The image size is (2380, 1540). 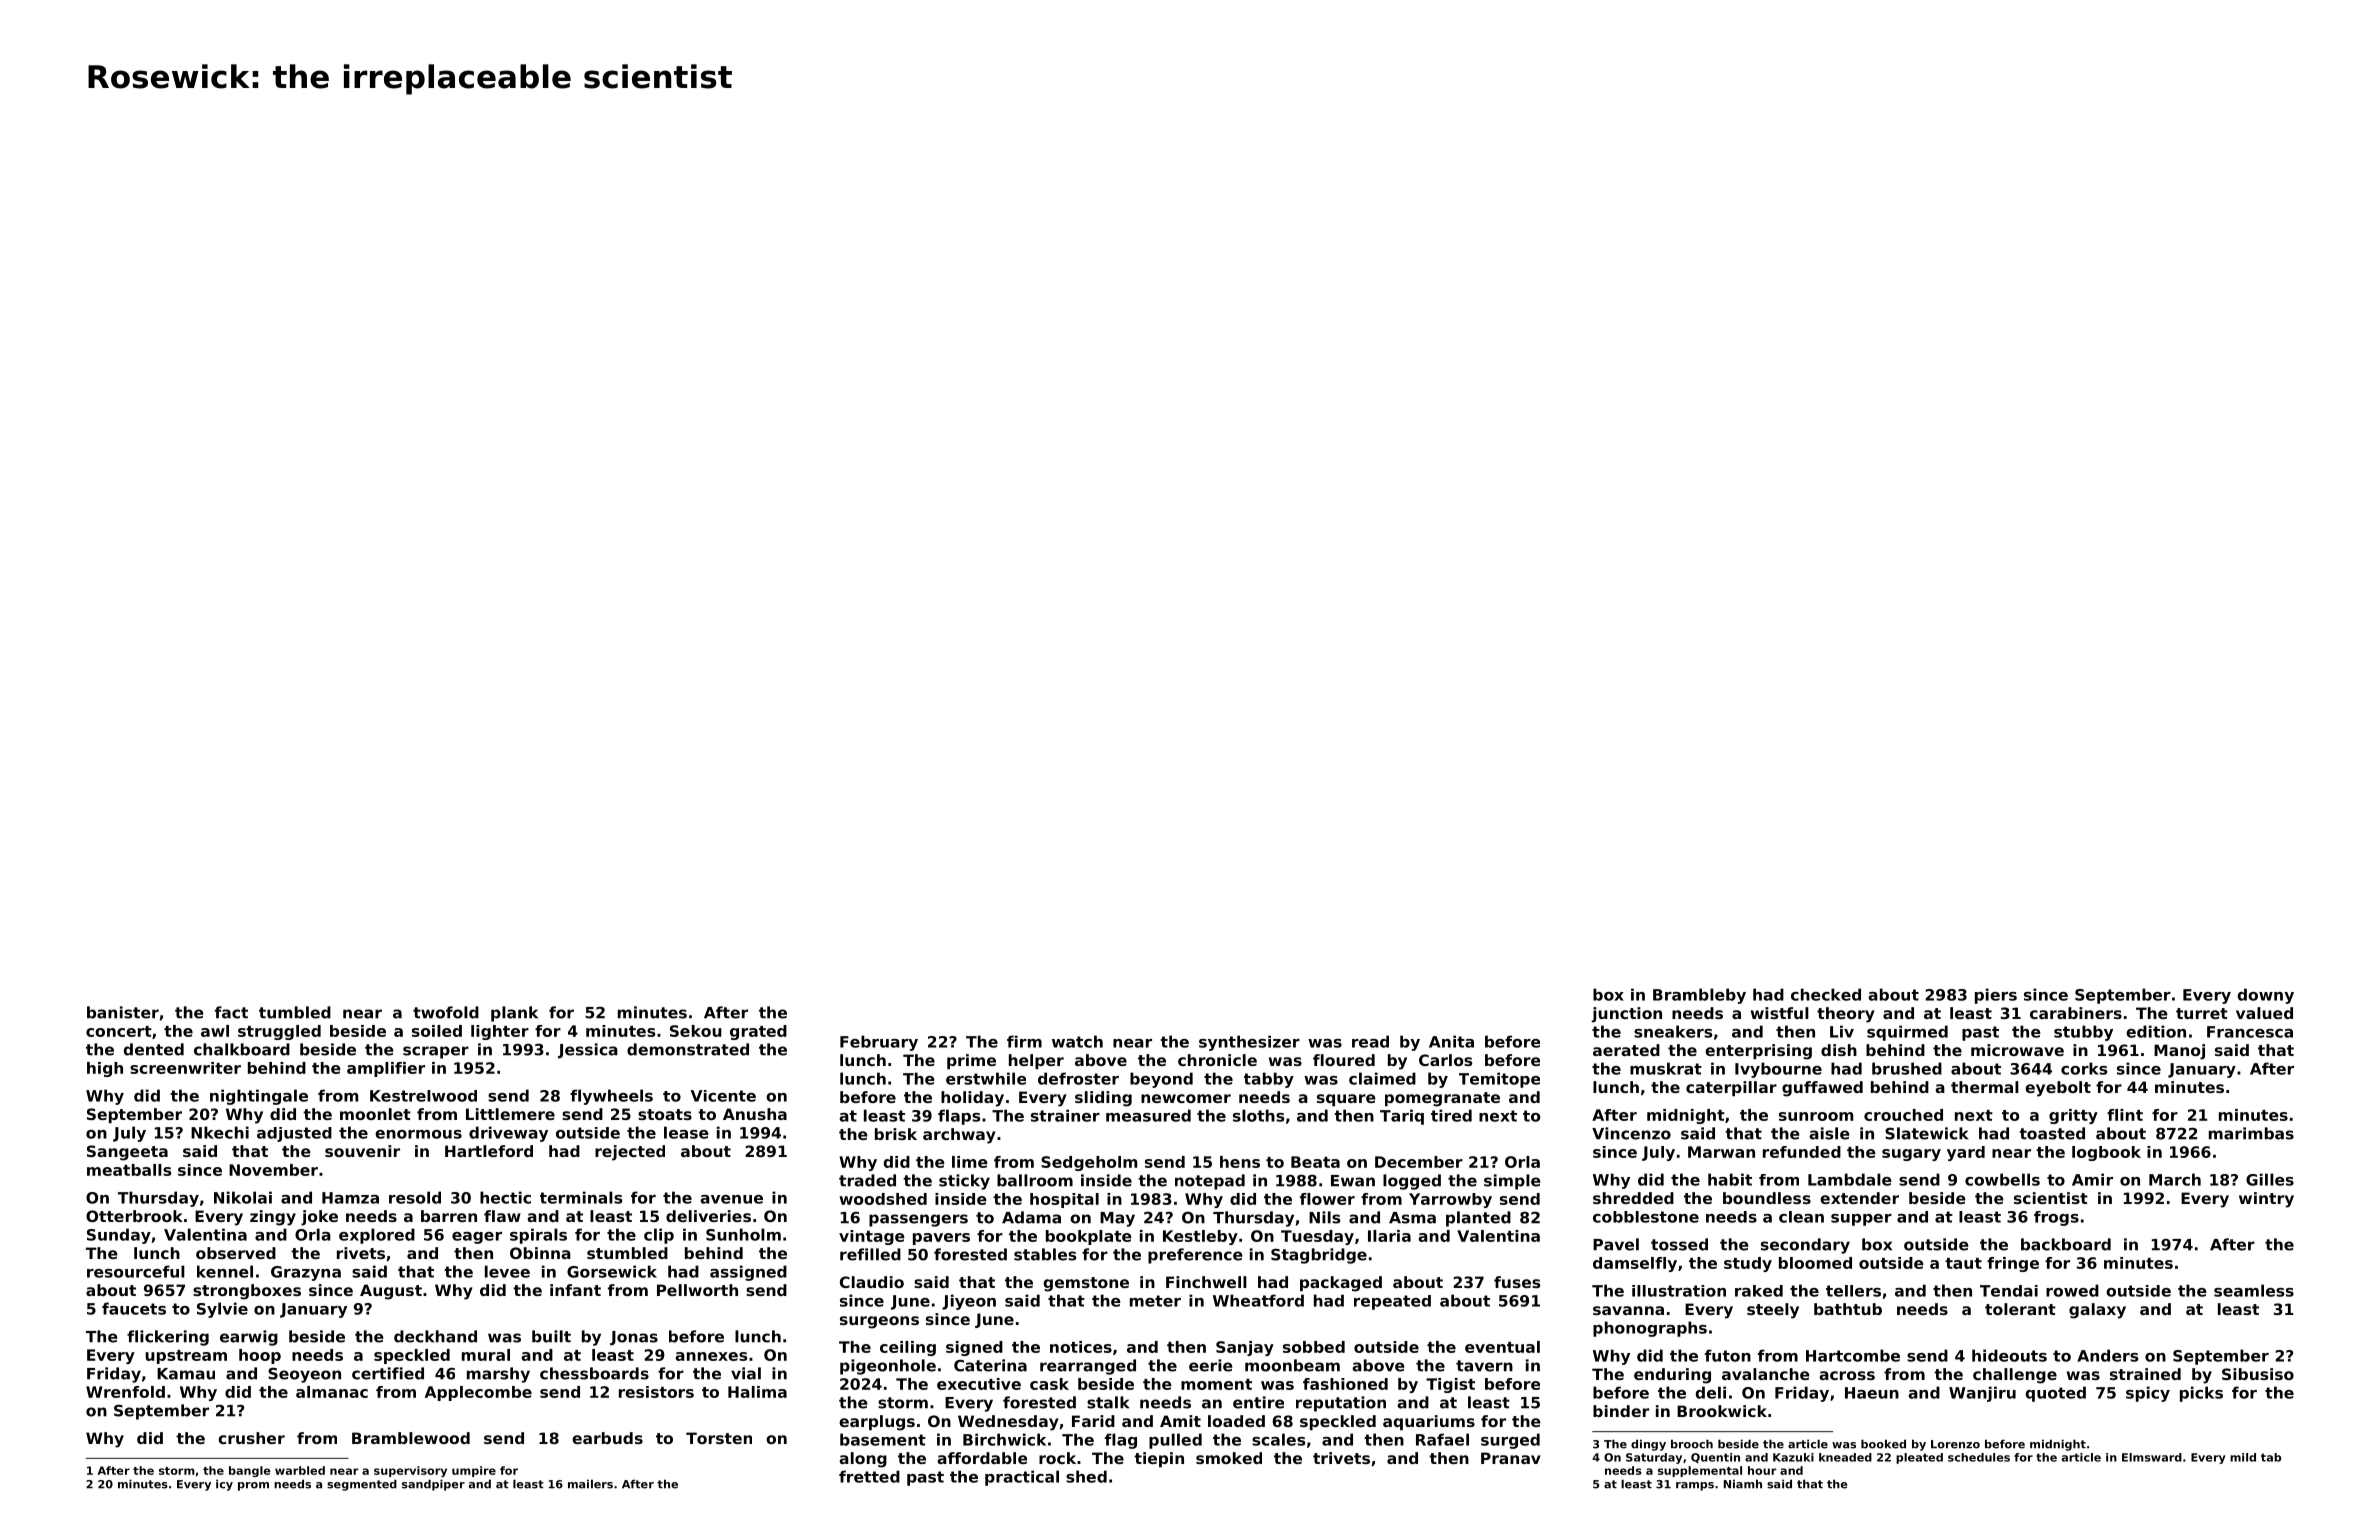 What do you see at coordinates (723, 1096) in the document?
I see `Vicente` at bounding box center [723, 1096].
